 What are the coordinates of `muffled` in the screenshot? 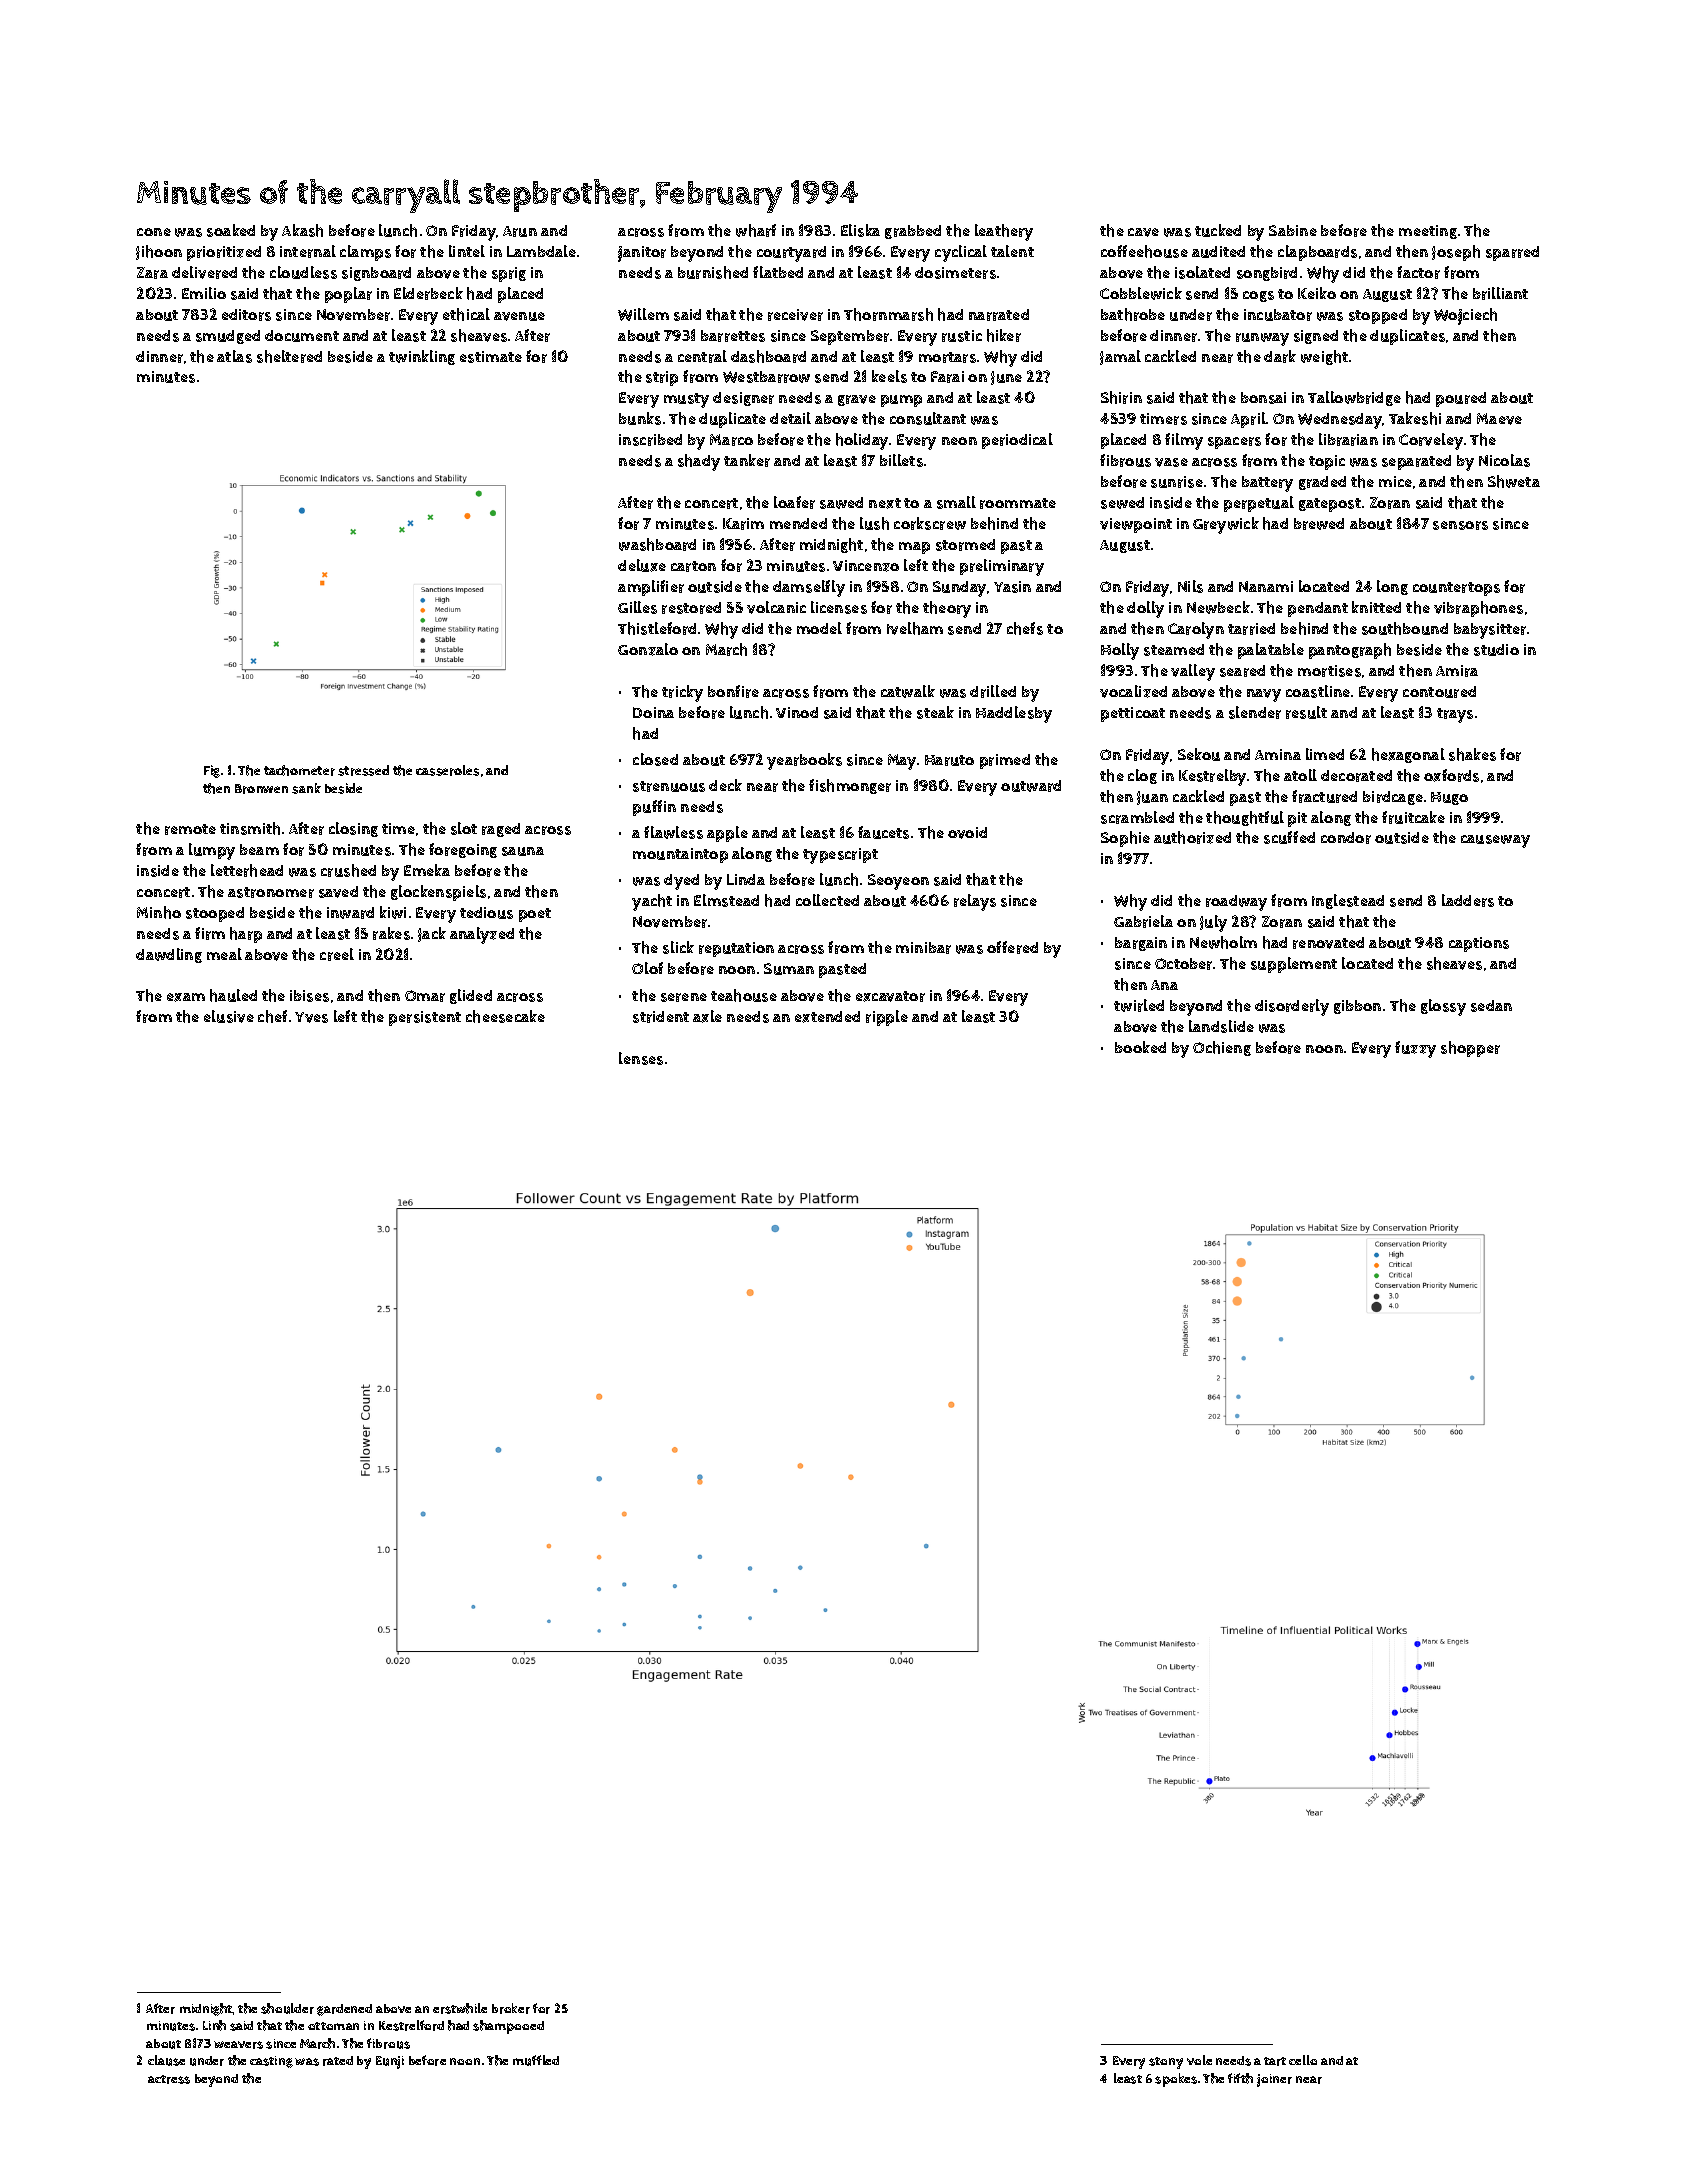 It's located at (536, 2060).
